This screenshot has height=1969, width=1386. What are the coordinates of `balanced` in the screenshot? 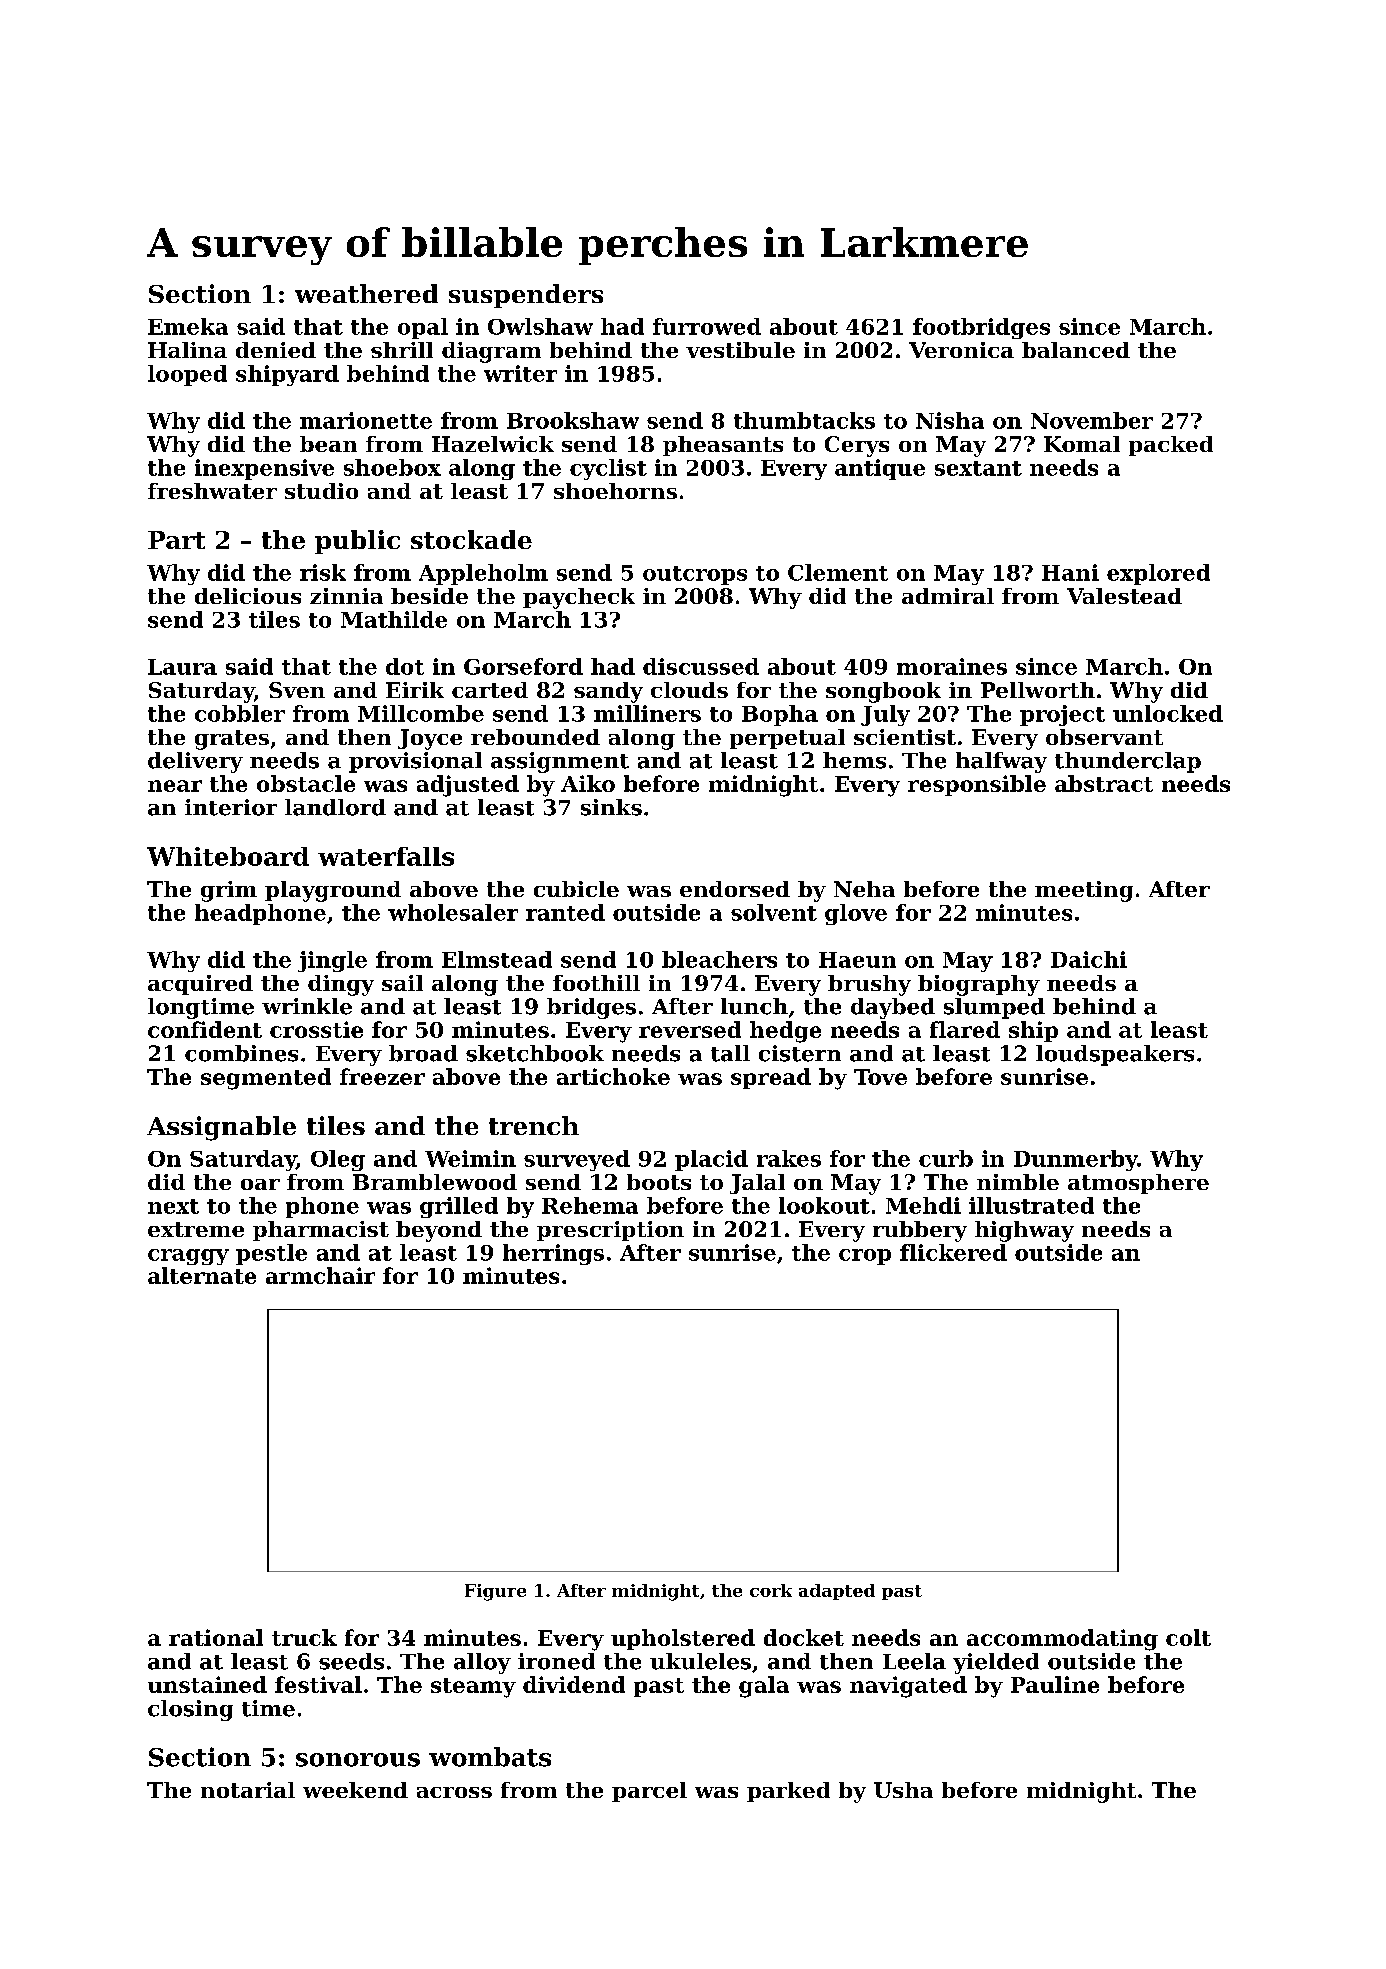 It's located at (1076, 350).
